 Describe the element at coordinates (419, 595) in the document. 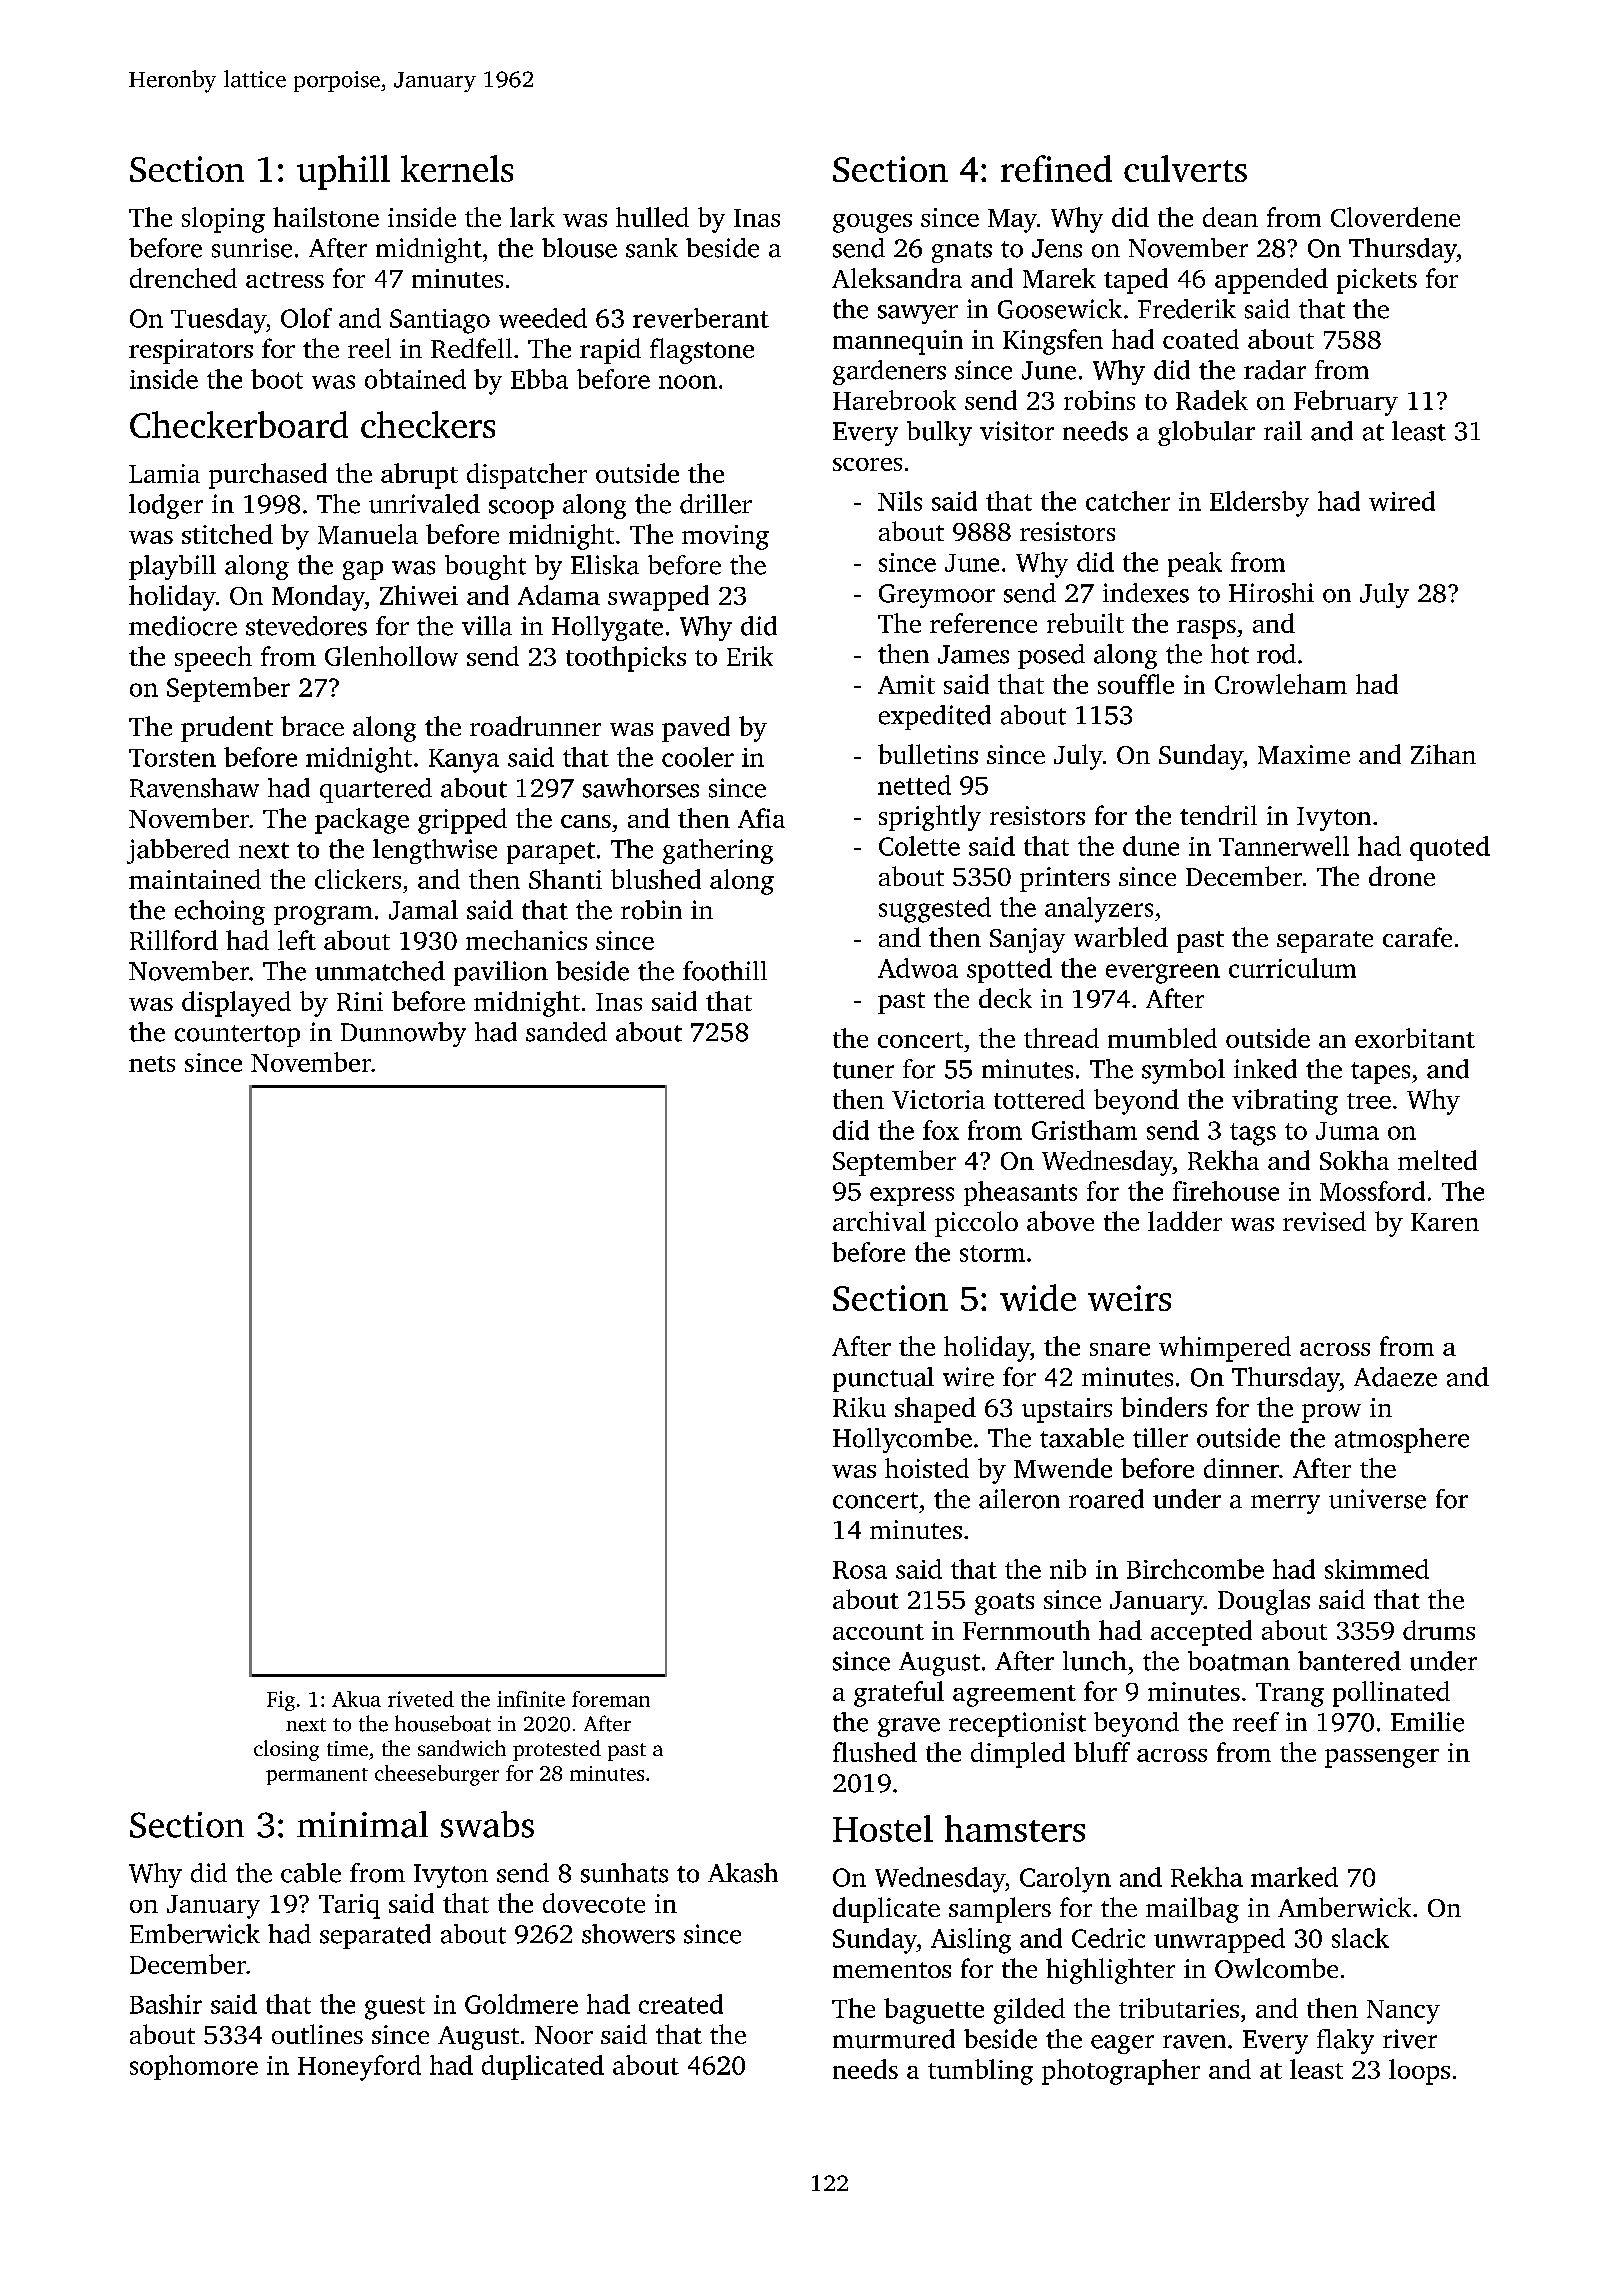

I see `Zhiwei` at that location.
